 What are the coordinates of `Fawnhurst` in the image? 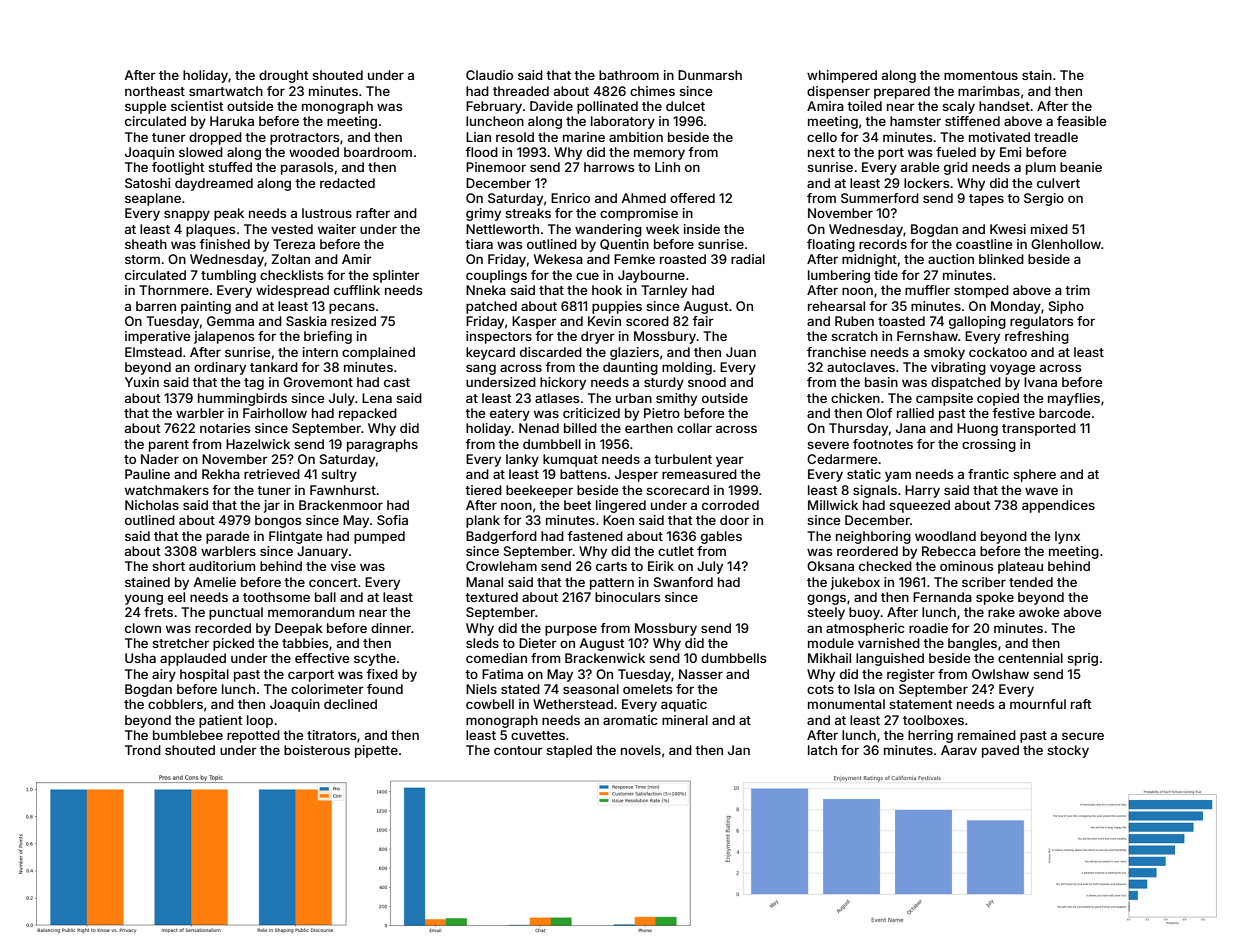 It's located at (343, 490).
